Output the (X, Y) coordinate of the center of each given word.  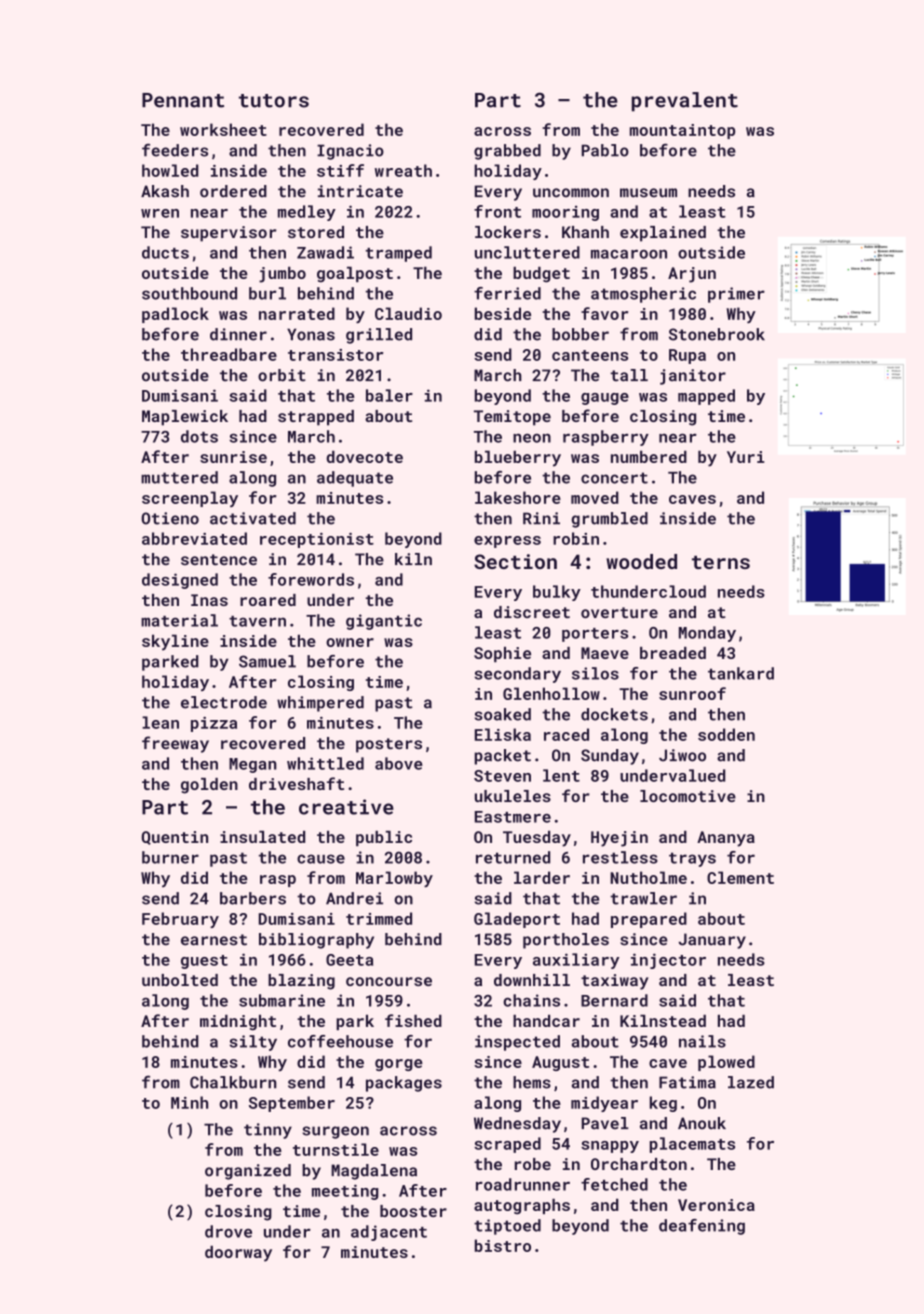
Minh (189, 1102)
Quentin (175, 838)
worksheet (223, 129)
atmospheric (643, 295)
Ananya (726, 839)
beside (503, 313)
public (384, 838)
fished (413, 1020)
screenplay (190, 499)
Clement (740, 877)
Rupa (687, 356)
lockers (508, 232)
